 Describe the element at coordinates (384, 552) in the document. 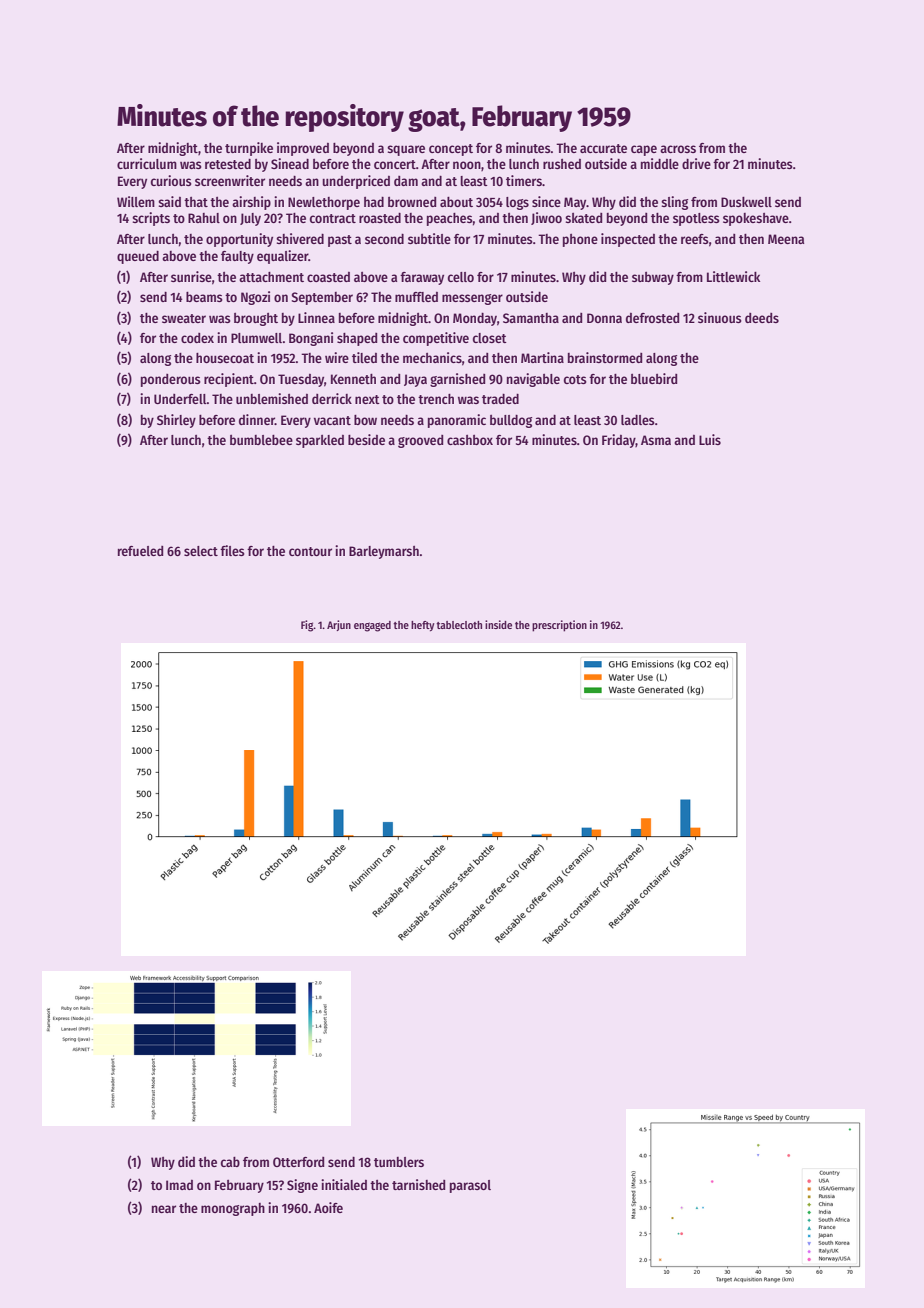

I see `Barleymarsh` at that location.
